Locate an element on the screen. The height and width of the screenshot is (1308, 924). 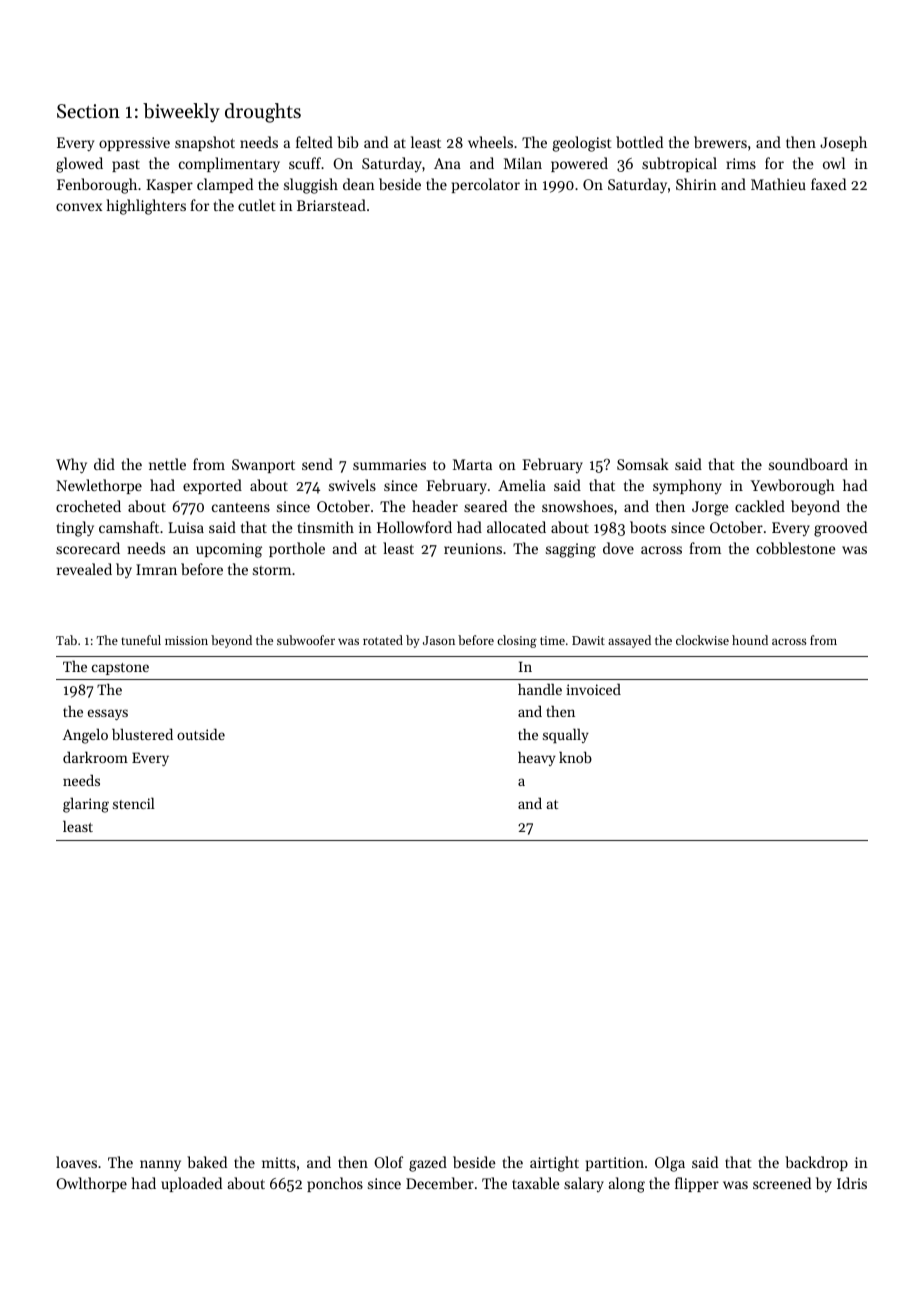
faxed is located at coordinates (828, 184).
